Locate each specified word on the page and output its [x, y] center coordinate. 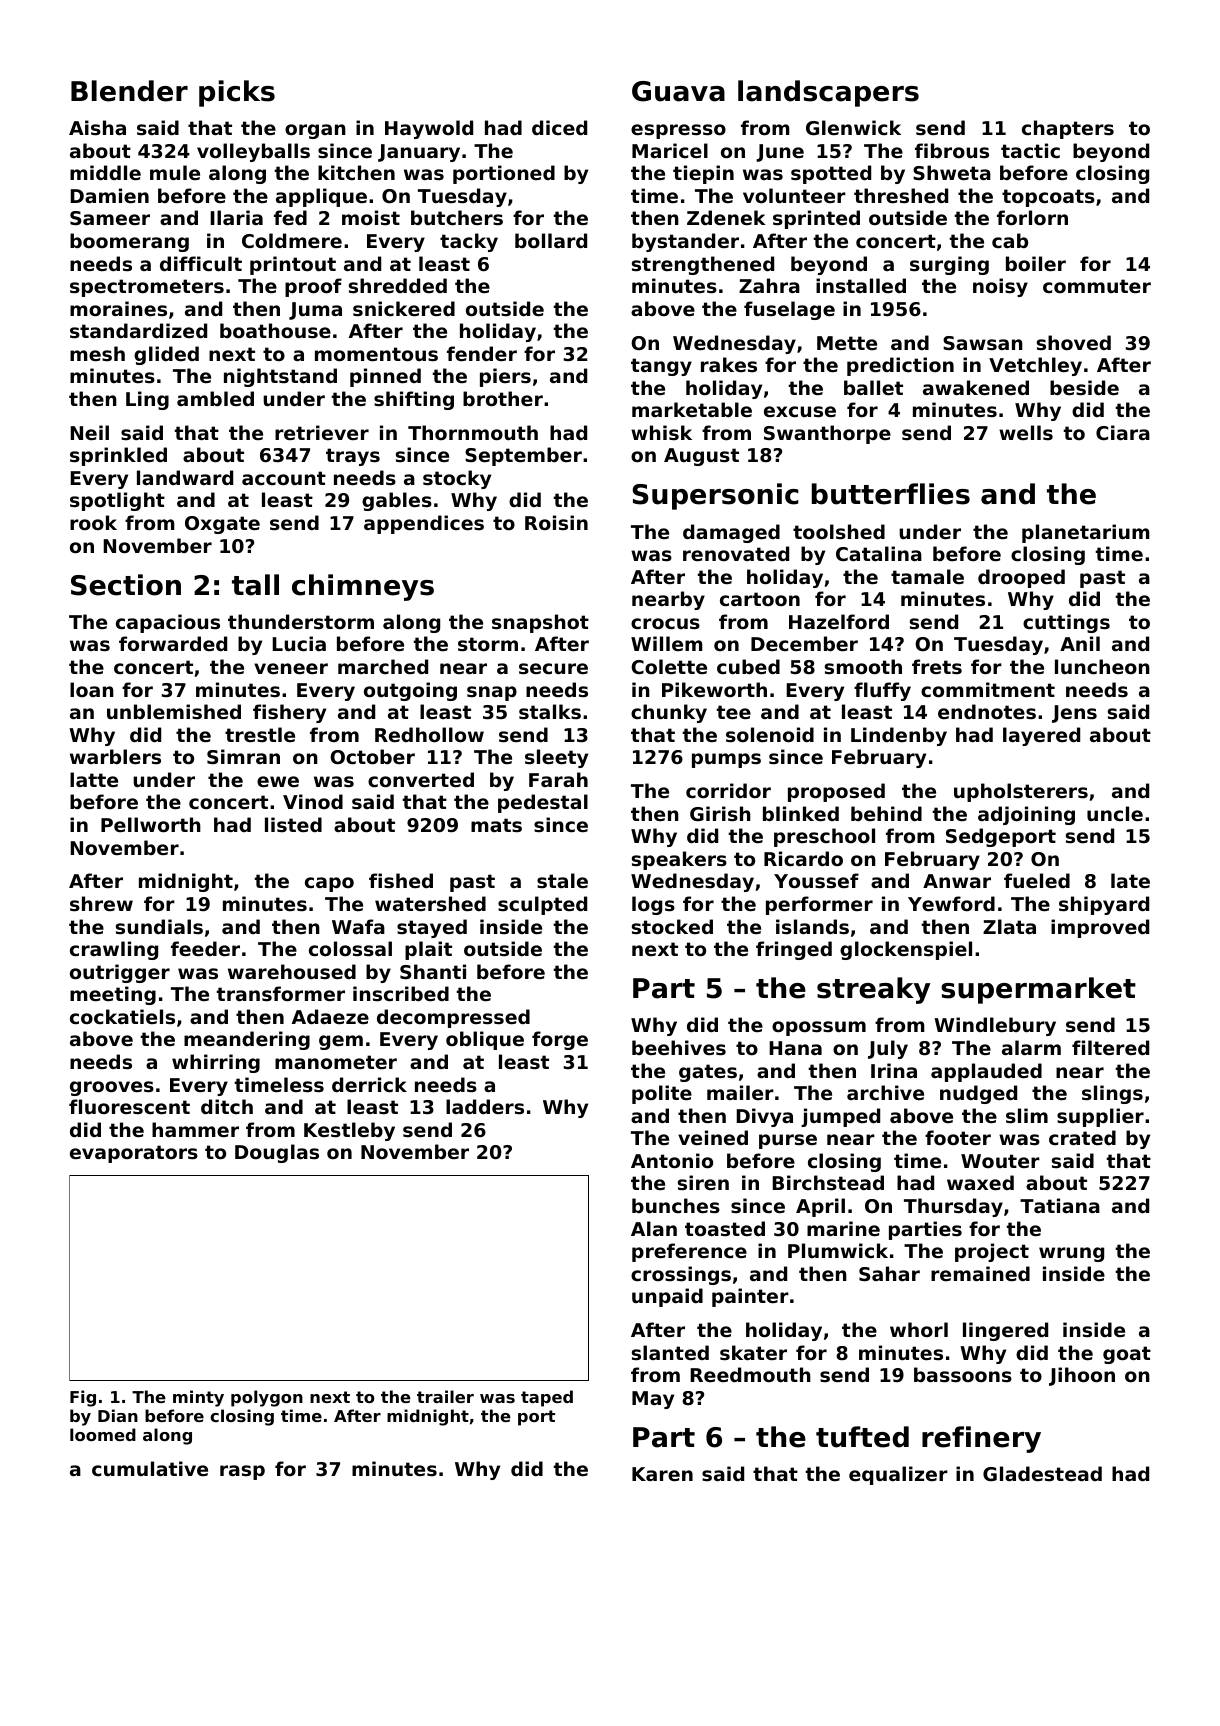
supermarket [1038, 990]
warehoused [292, 971]
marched [383, 666]
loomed [103, 1434]
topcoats [1048, 198]
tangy [661, 367]
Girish [720, 814]
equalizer [898, 1475]
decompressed [453, 1018]
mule [175, 172]
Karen [662, 1474]
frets [937, 666]
